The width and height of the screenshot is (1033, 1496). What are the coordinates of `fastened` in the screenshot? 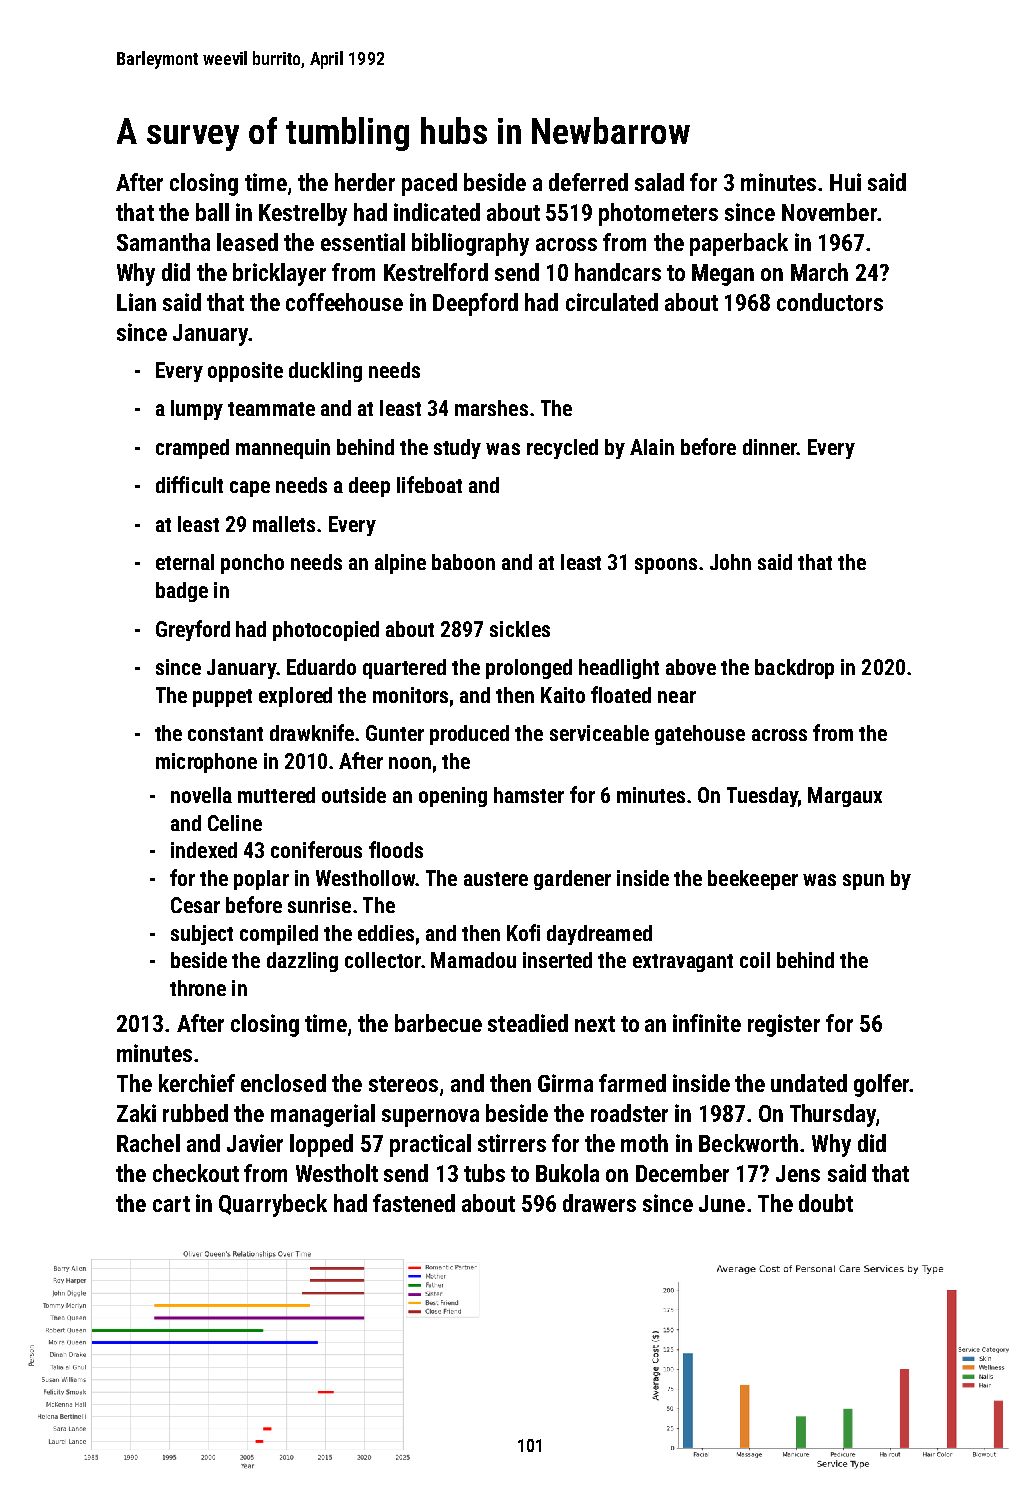 It's located at (414, 1203).
